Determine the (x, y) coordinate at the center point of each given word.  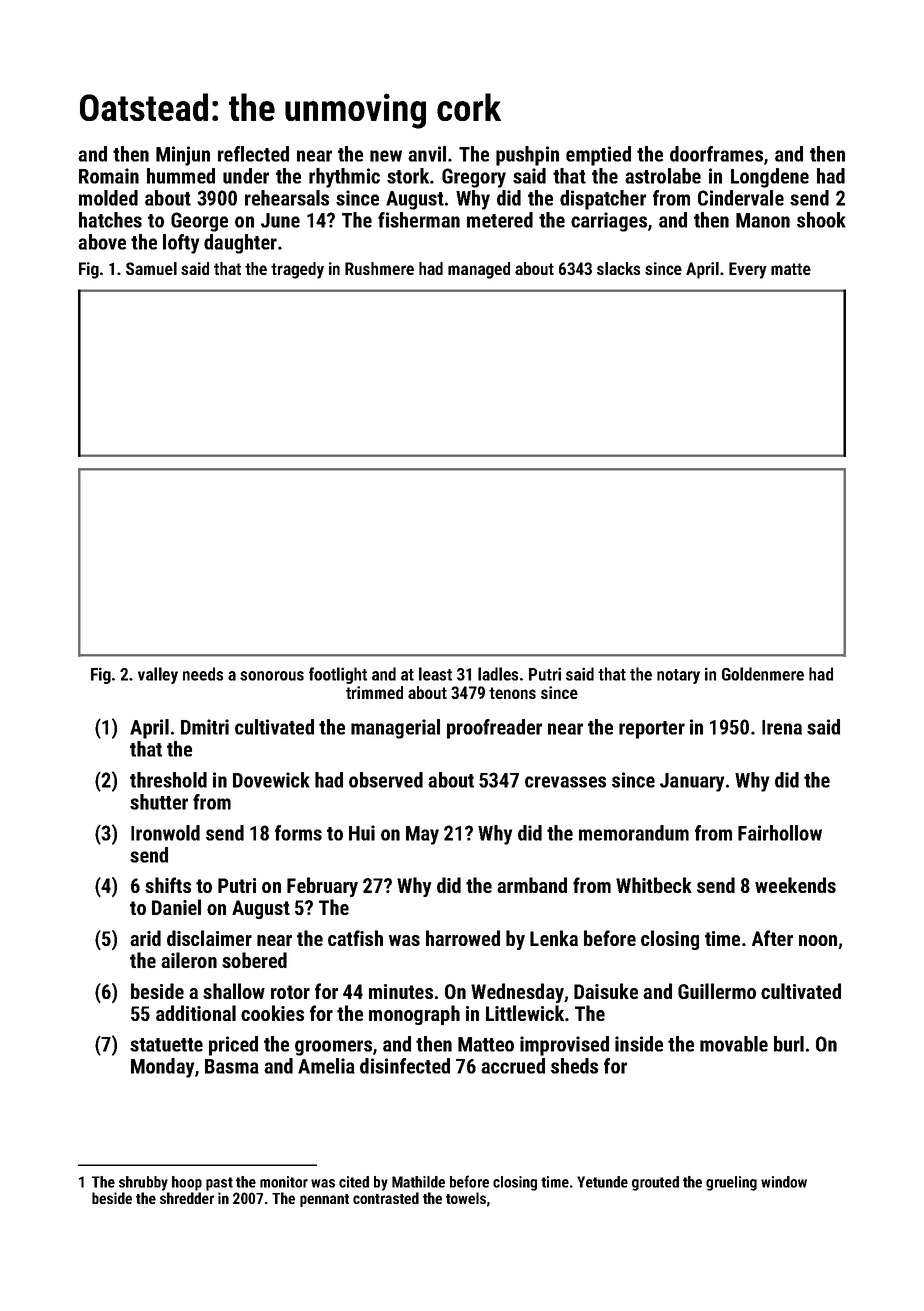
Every (748, 270)
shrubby (143, 1183)
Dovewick (271, 780)
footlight (338, 675)
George (199, 222)
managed (479, 270)
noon (818, 940)
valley (158, 675)
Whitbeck (654, 885)
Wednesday (517, 993)
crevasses (565, 782)
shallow (234, 991)
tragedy (297, 270)
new (386, 156)
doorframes (716, 154)
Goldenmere (763, 674)
